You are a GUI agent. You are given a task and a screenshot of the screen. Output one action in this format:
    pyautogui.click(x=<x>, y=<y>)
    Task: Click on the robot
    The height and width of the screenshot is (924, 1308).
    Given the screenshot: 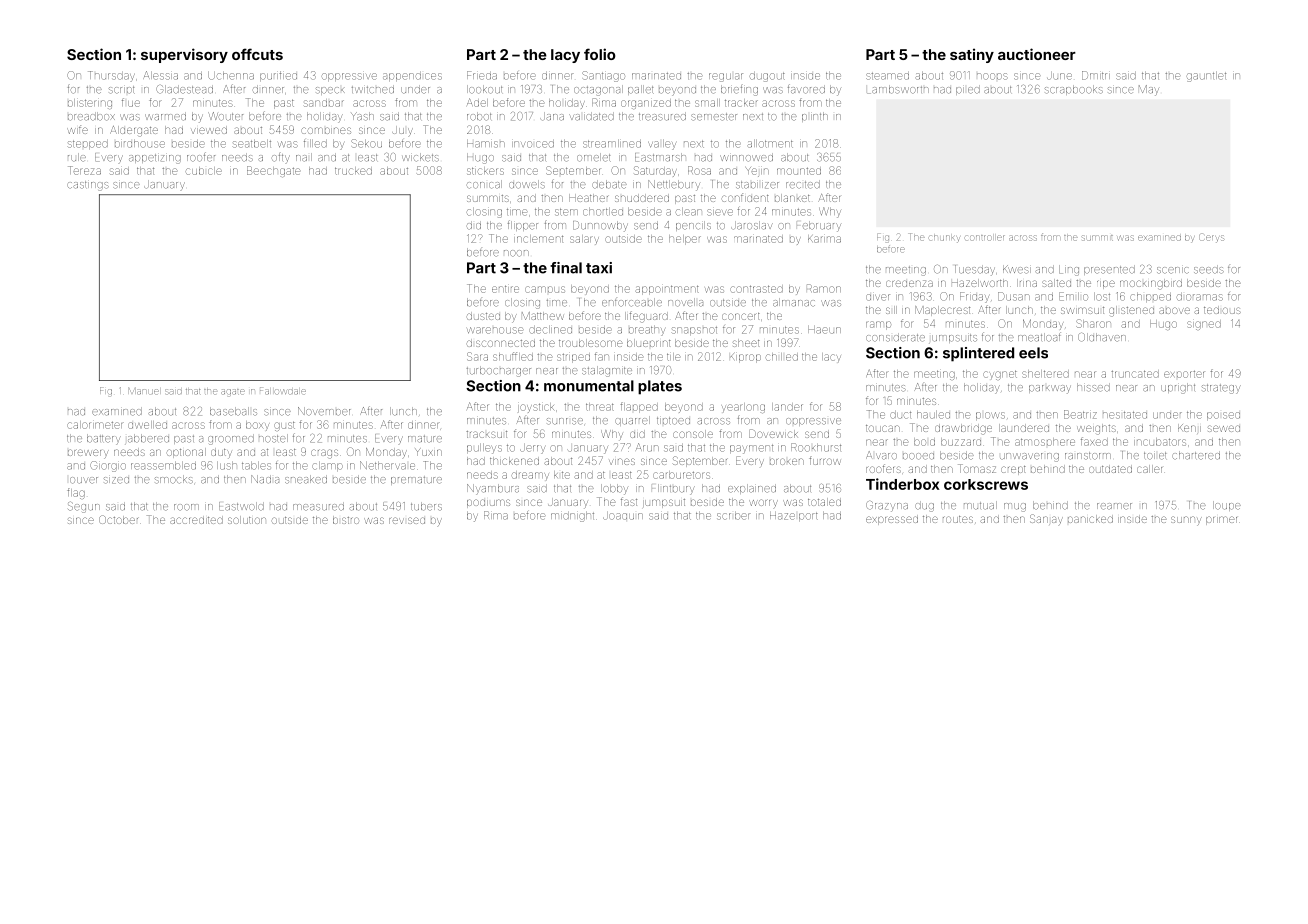 What is the action you would take?
    pyautogui.click(x=479, y=116)
